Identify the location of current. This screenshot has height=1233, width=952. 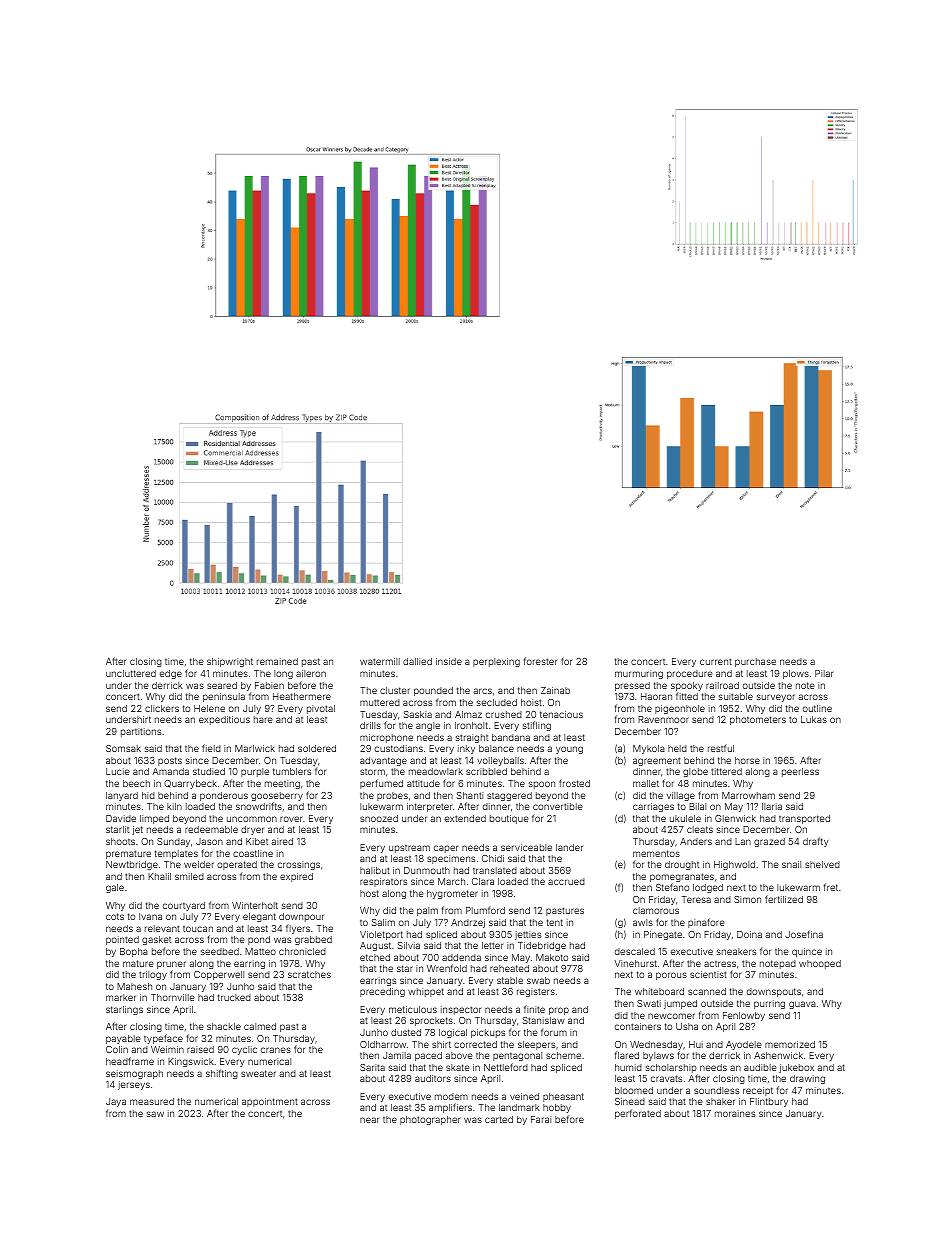
(716, 661).
